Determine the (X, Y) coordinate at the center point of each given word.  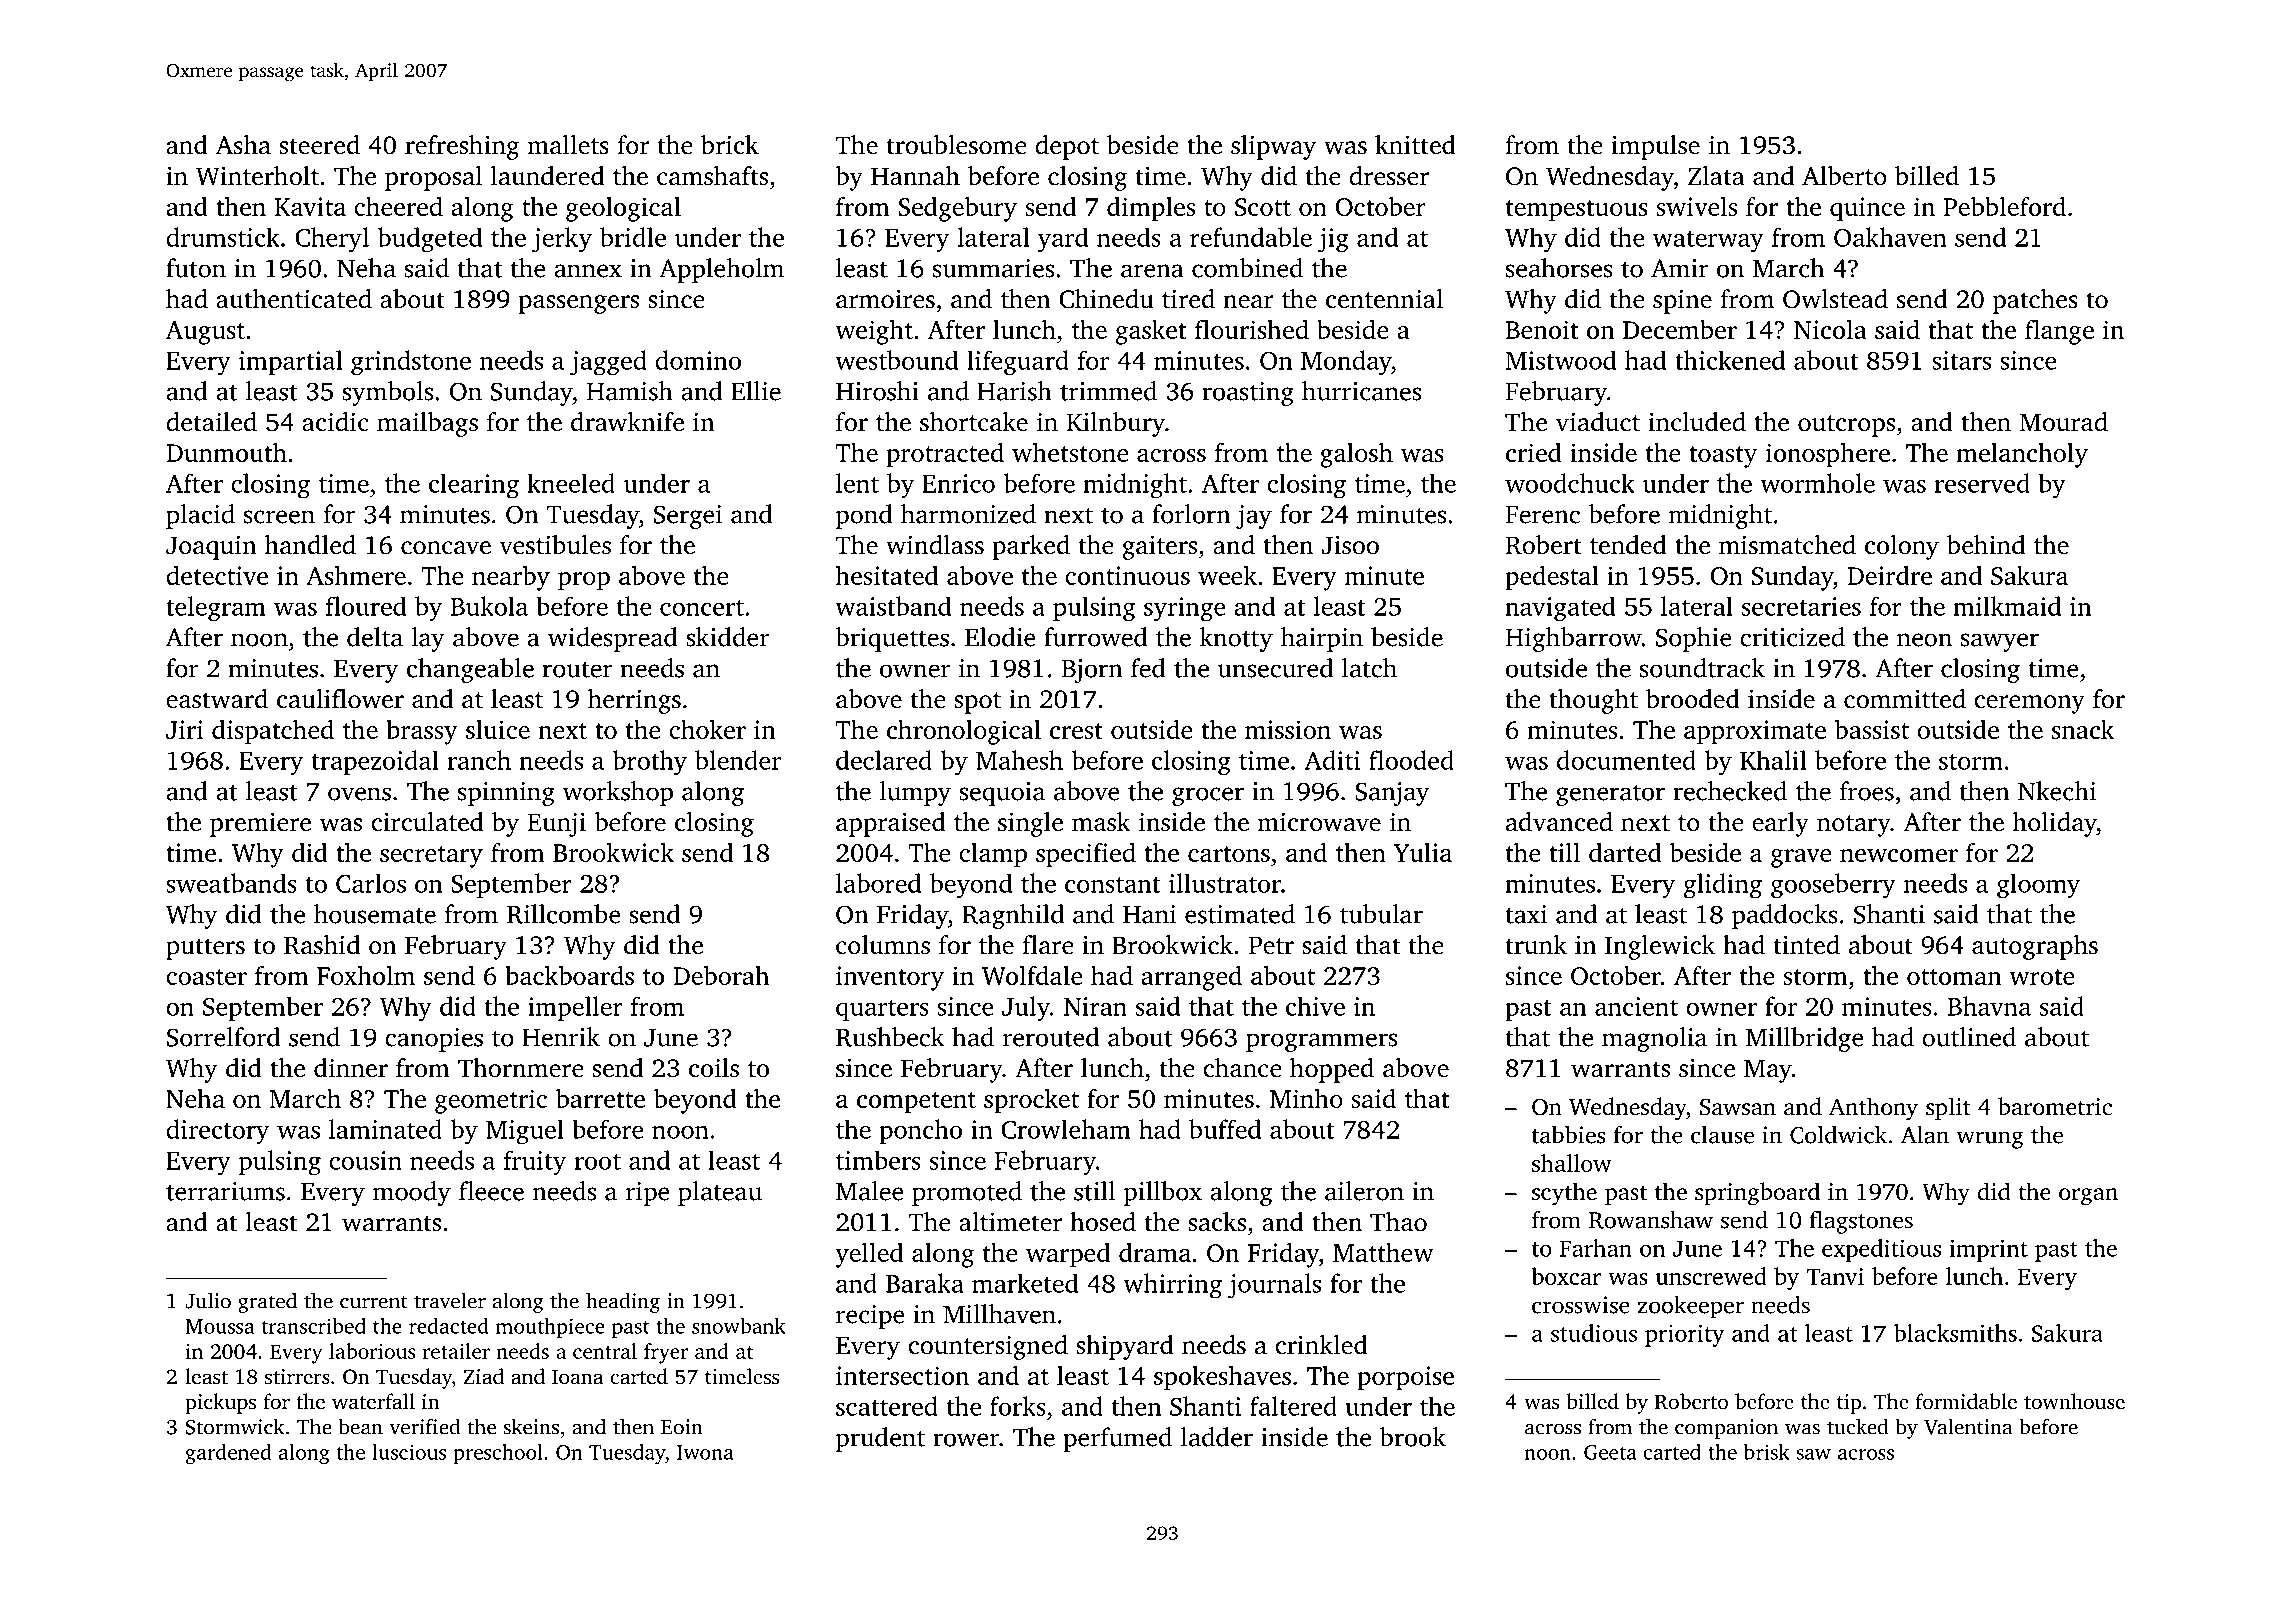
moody (412, 1193)
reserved (1982, 483)
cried (1534, 452)
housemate (375, 914)
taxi (1526, 914)
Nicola (1830, 329)
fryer (666, 1353)
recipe (870, 1317)
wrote (2042, 977)
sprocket (1031, 1101)
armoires (885, 299)
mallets (568, 145)
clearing (474, 486)
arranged (1191, 978)
